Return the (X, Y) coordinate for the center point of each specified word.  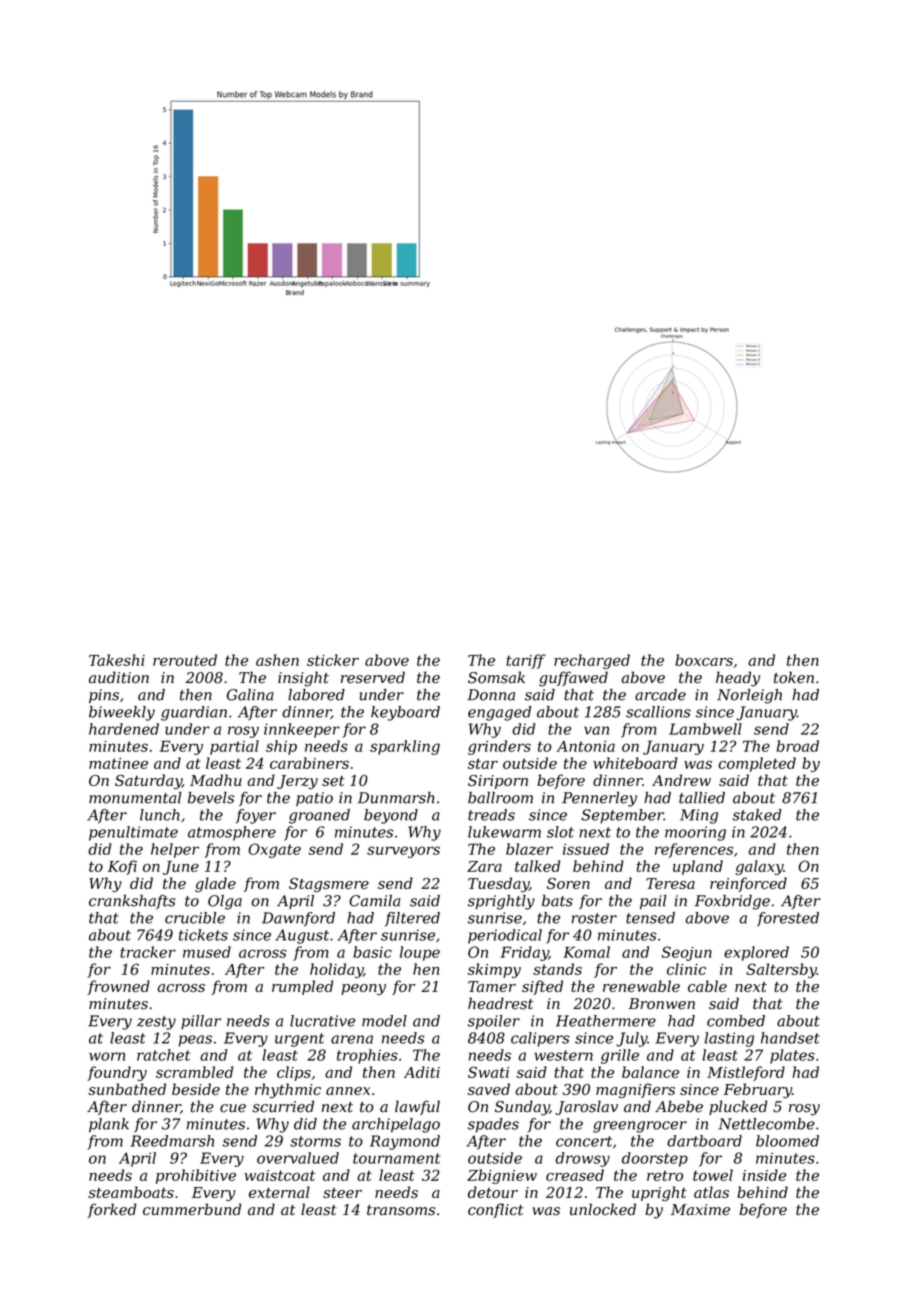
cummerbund (192, 1209)
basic (372, 952)
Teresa (670, 883)
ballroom (500, 798)
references (694, 850)
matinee (118, 763)
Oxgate (274, 850)
